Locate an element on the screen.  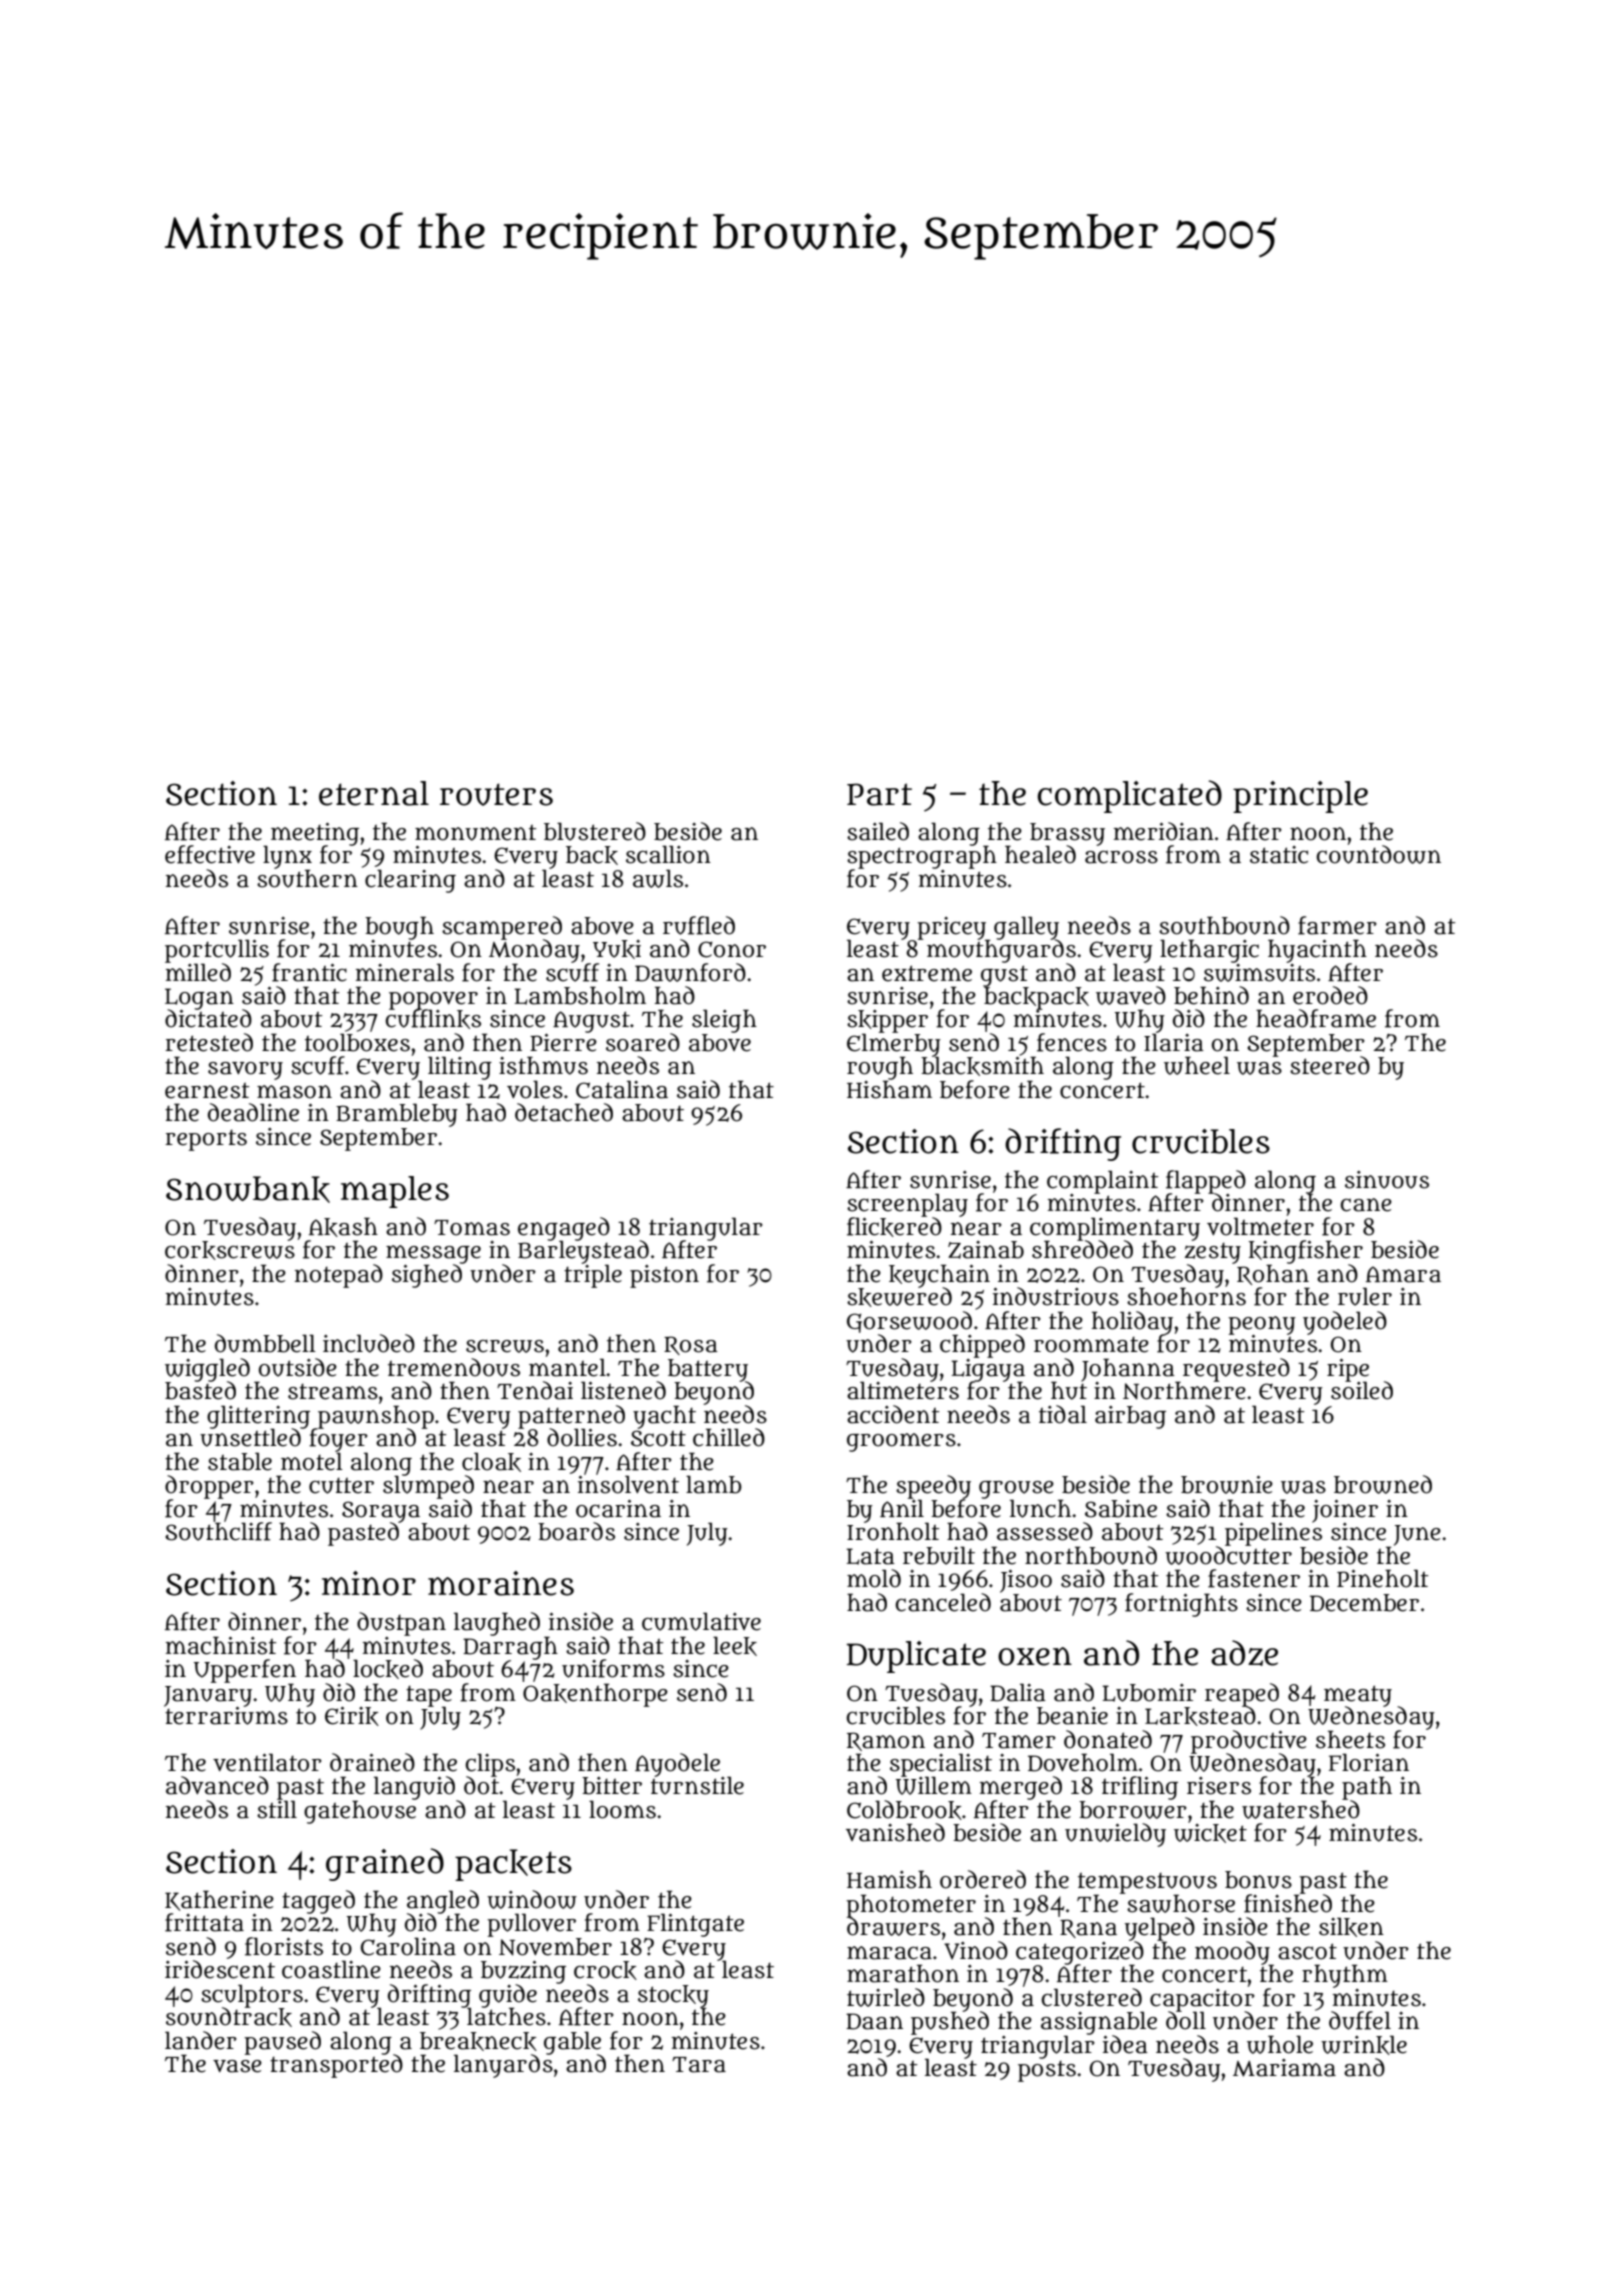
eternal is located at coordinates (374, 793).
